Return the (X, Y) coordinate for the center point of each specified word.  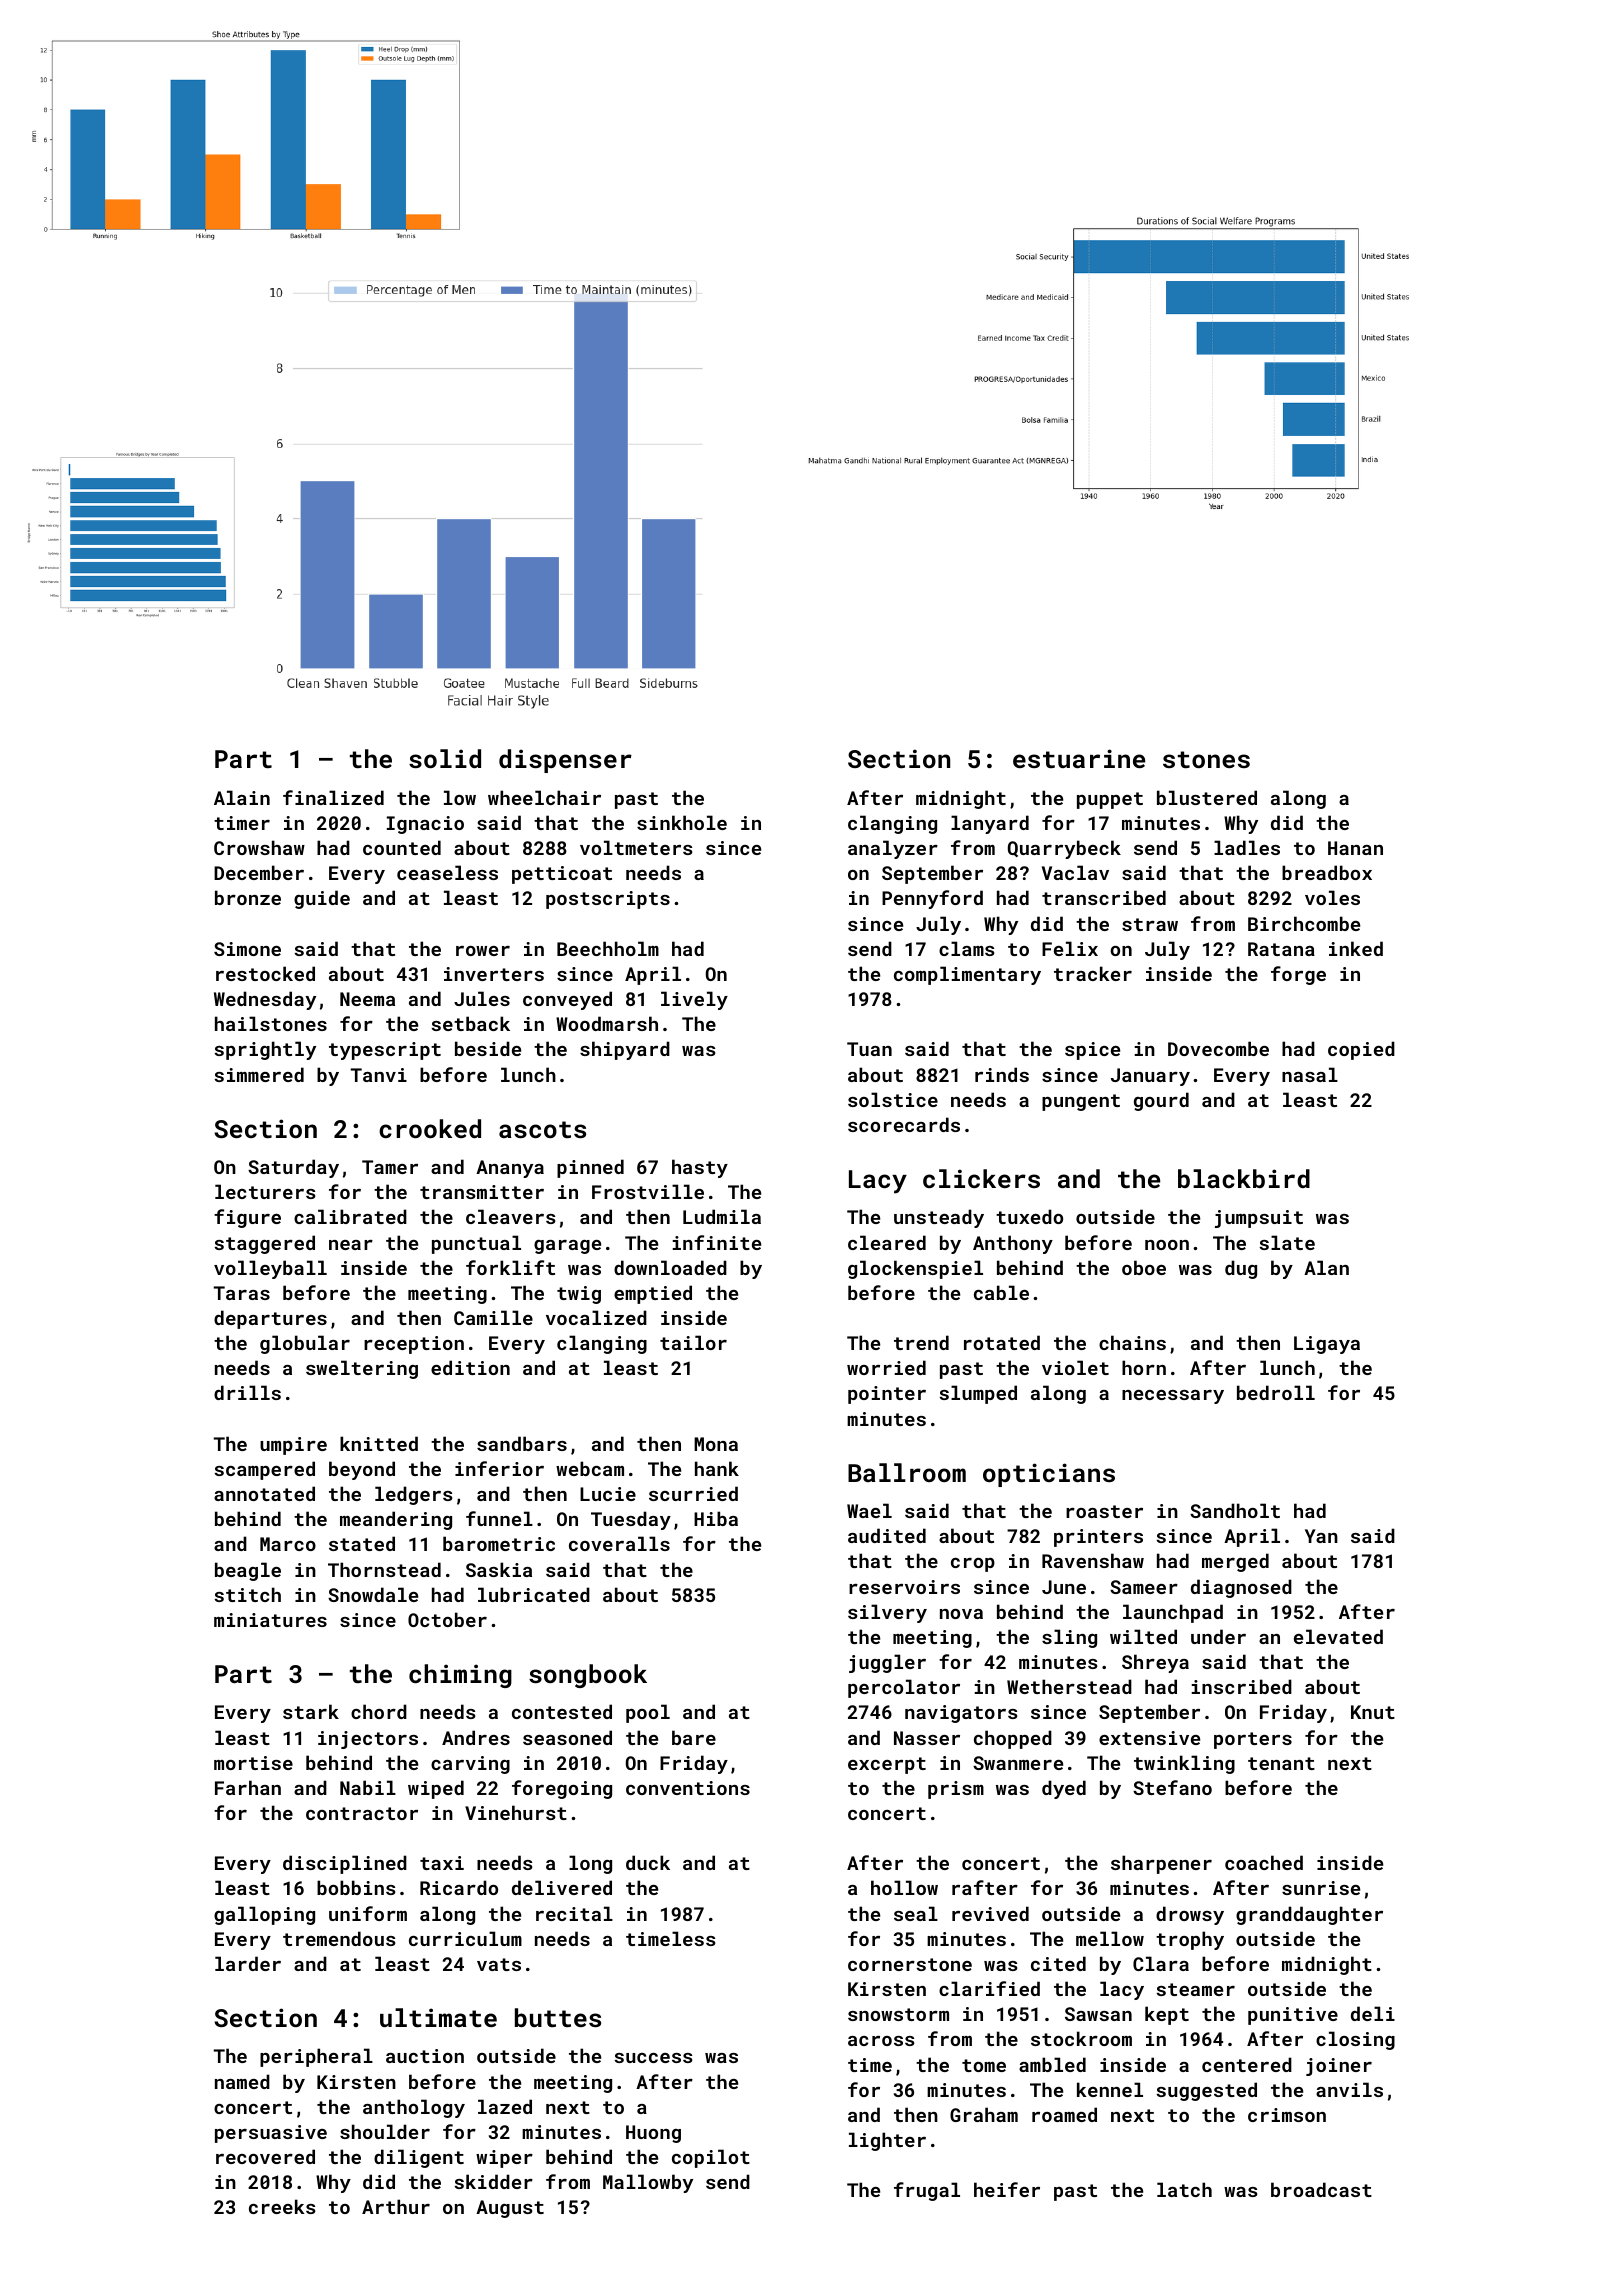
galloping (264, 1915)
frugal (927, 2191)
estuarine (1079, 758)
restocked (265, 973)
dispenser (565, 761)
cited (1058, 1963)
